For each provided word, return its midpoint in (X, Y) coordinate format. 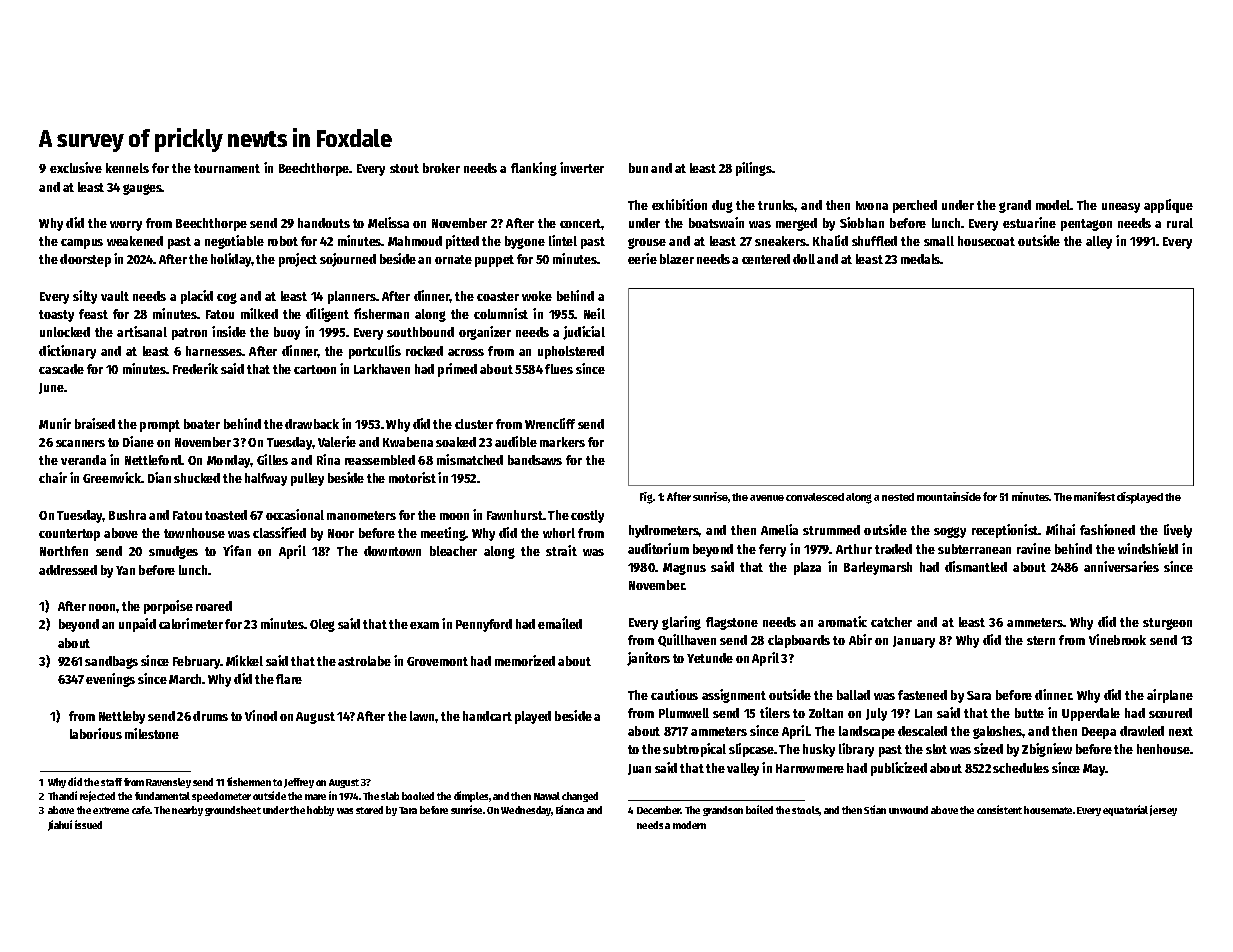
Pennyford (484, 625)
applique (1168, 206)
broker (441, 168)
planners (352, 297)
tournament (227, 168)
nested (898, 497)
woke (537, 296)
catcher (891, 622)
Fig (646, 498)
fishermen (249, 781)
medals (921, 259)
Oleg (322, 625)
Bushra (127, 515)
